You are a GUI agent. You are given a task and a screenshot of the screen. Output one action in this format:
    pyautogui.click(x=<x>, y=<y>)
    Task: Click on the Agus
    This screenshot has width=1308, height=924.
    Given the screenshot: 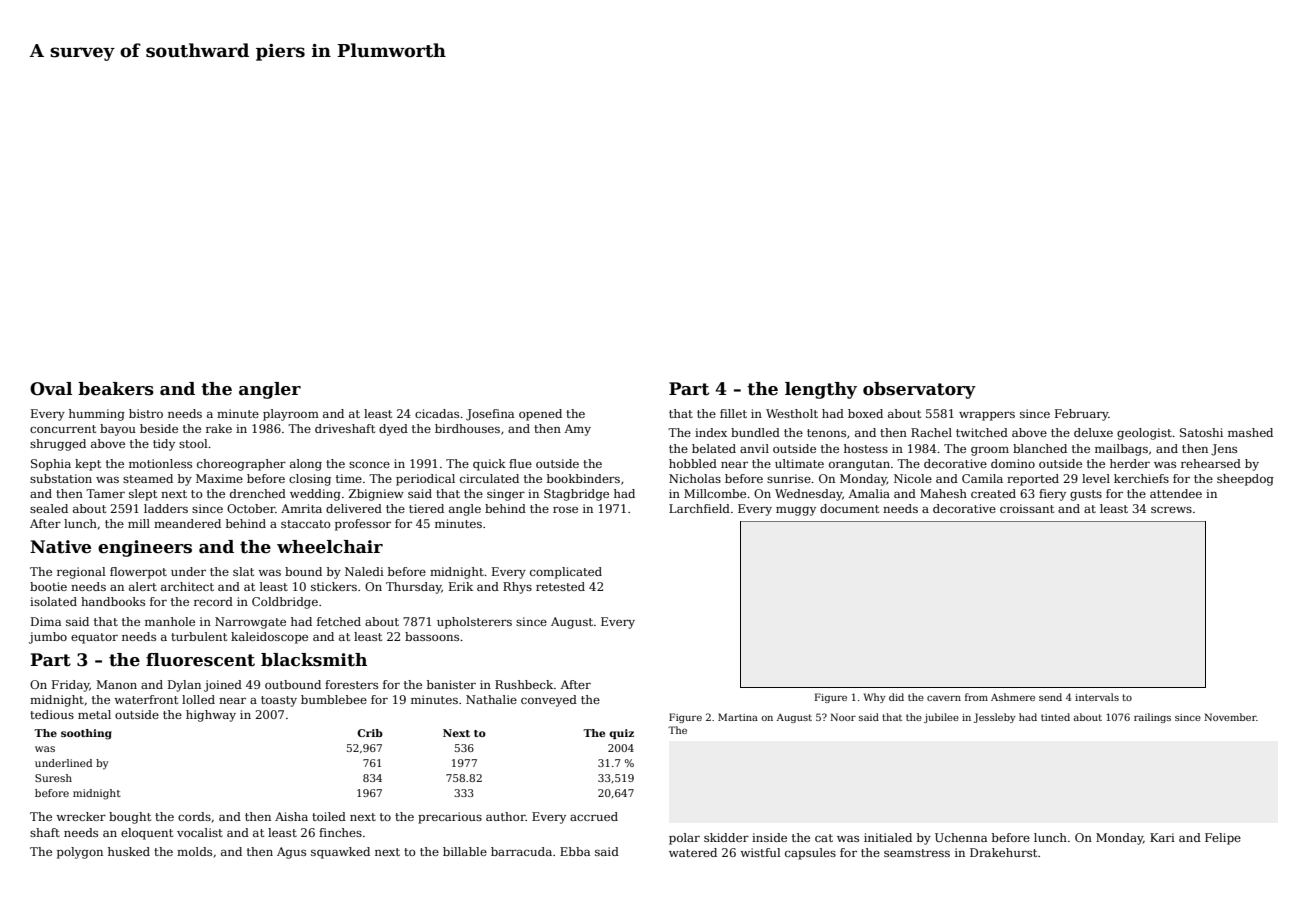 What is the action you would take?
    pyautogui.click(x=291, y=853)
